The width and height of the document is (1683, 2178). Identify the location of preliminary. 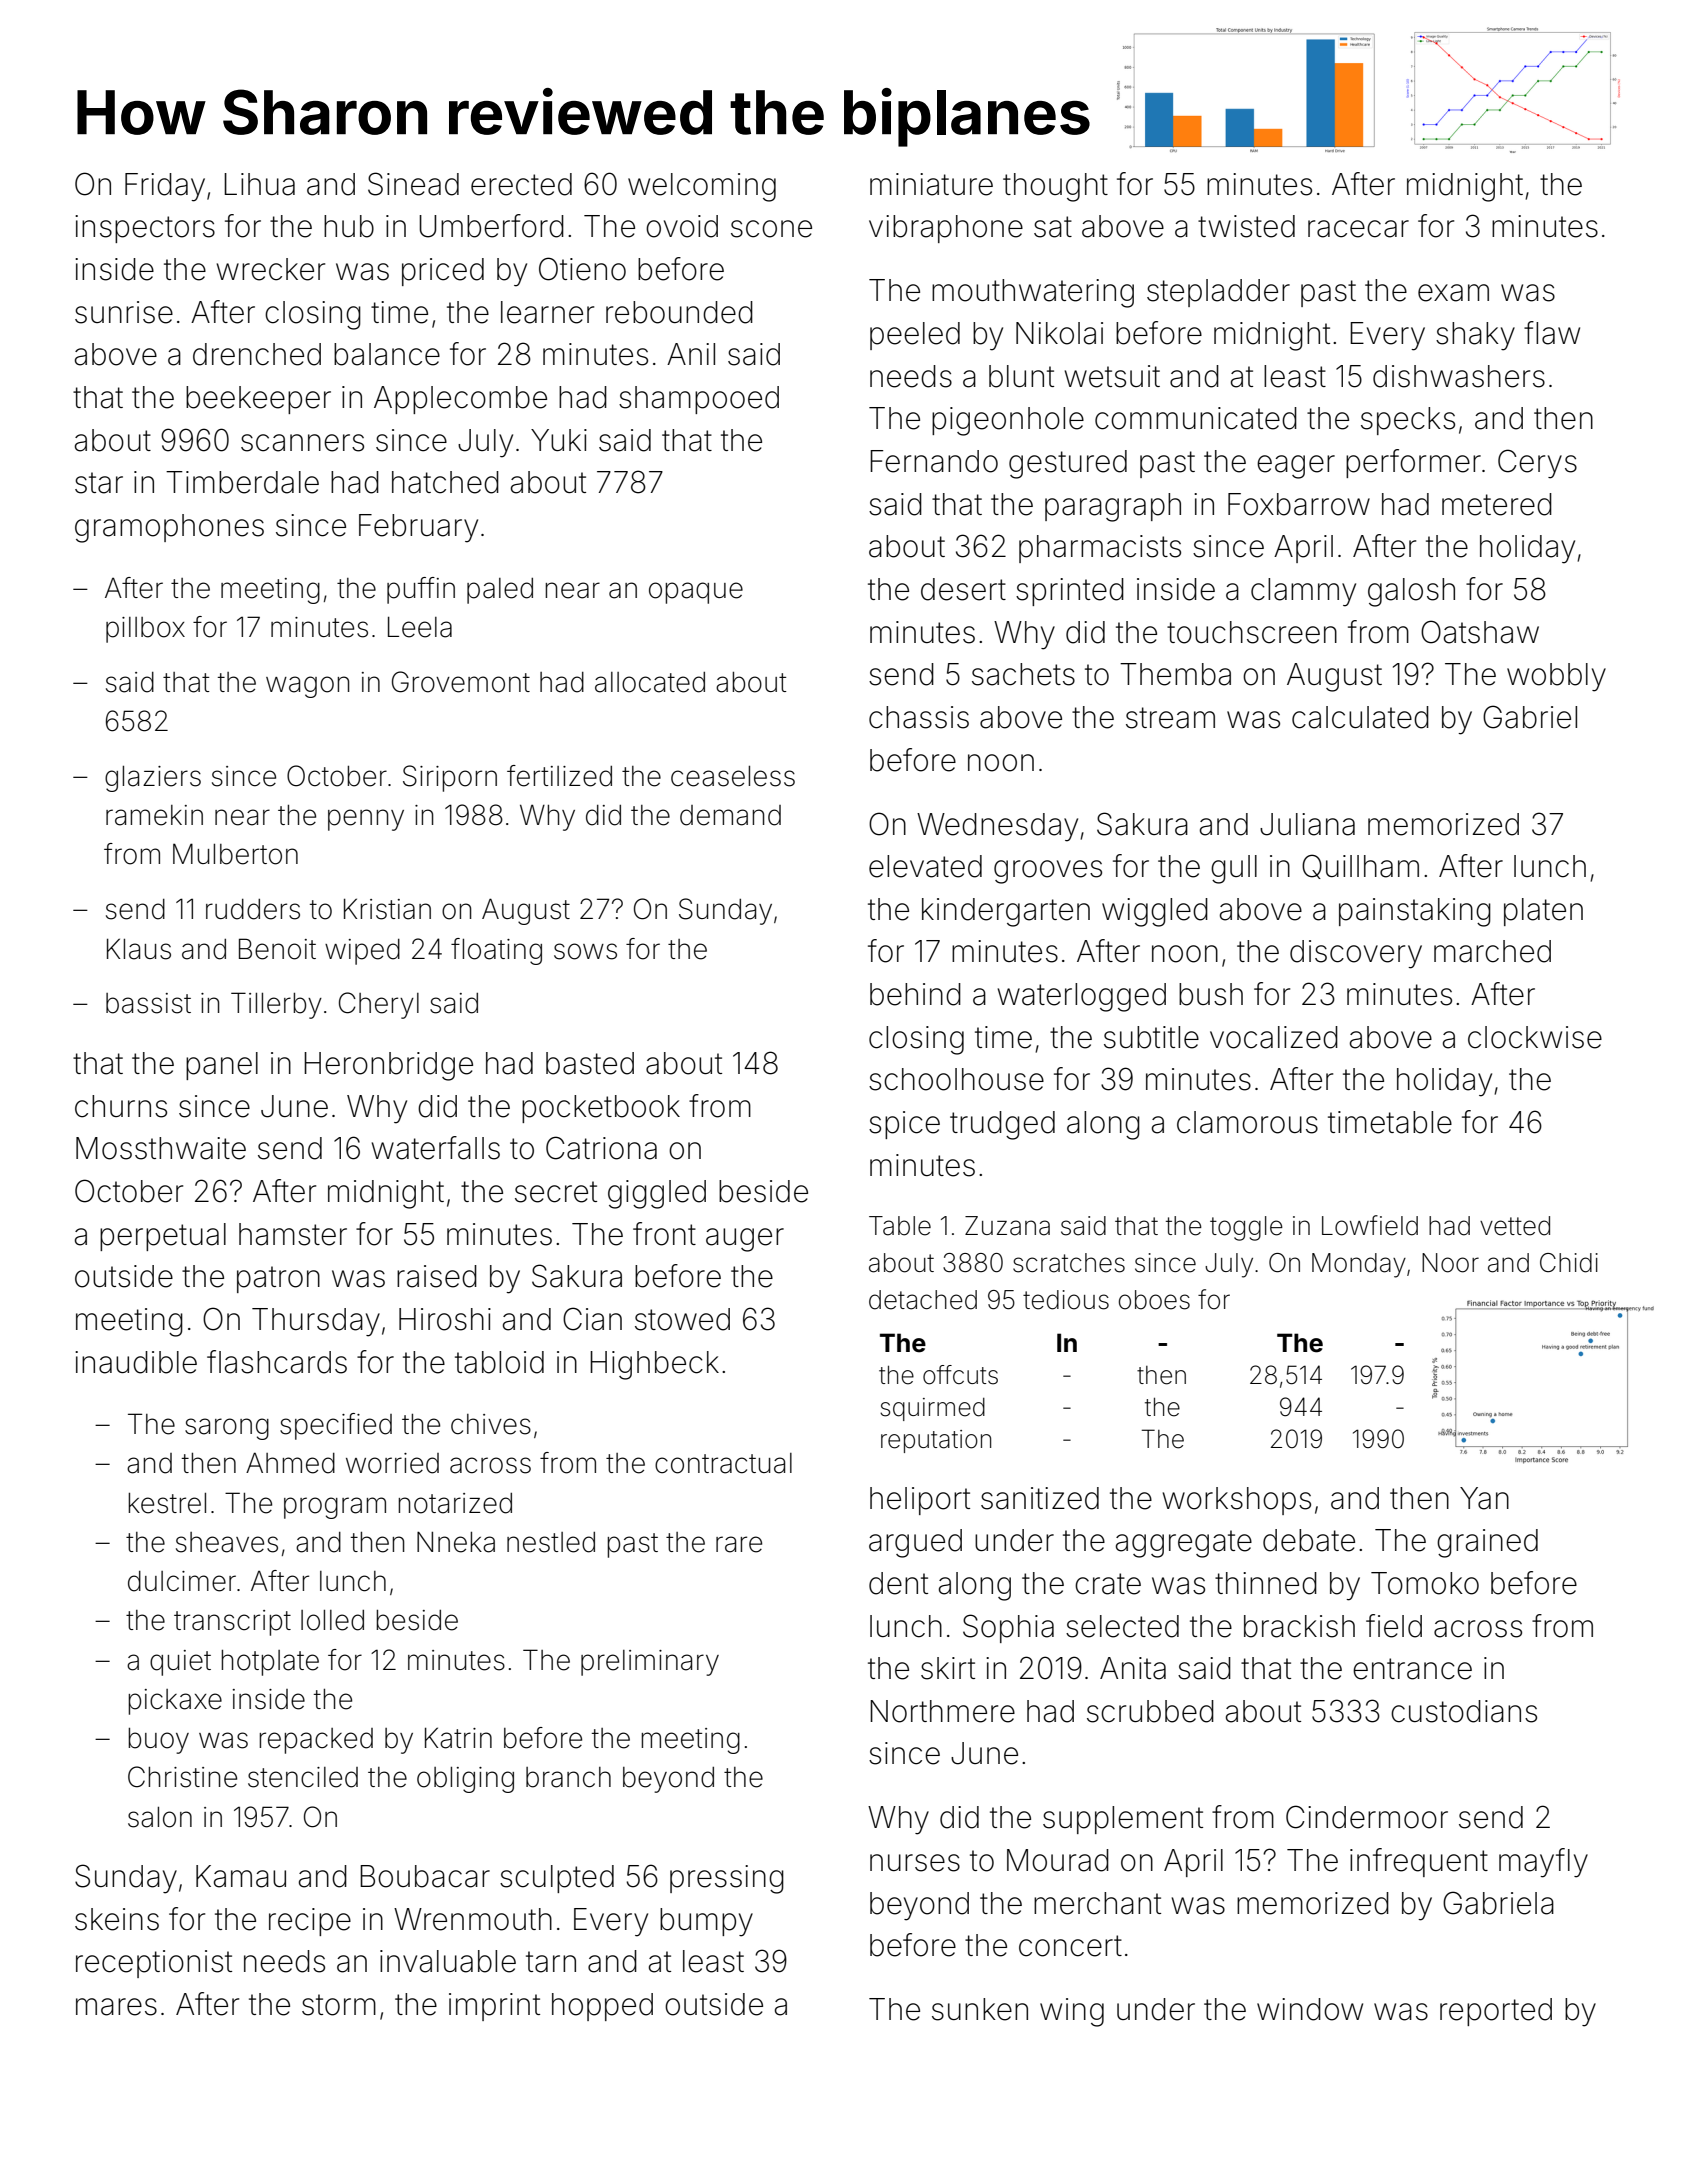
(650, 1663).
